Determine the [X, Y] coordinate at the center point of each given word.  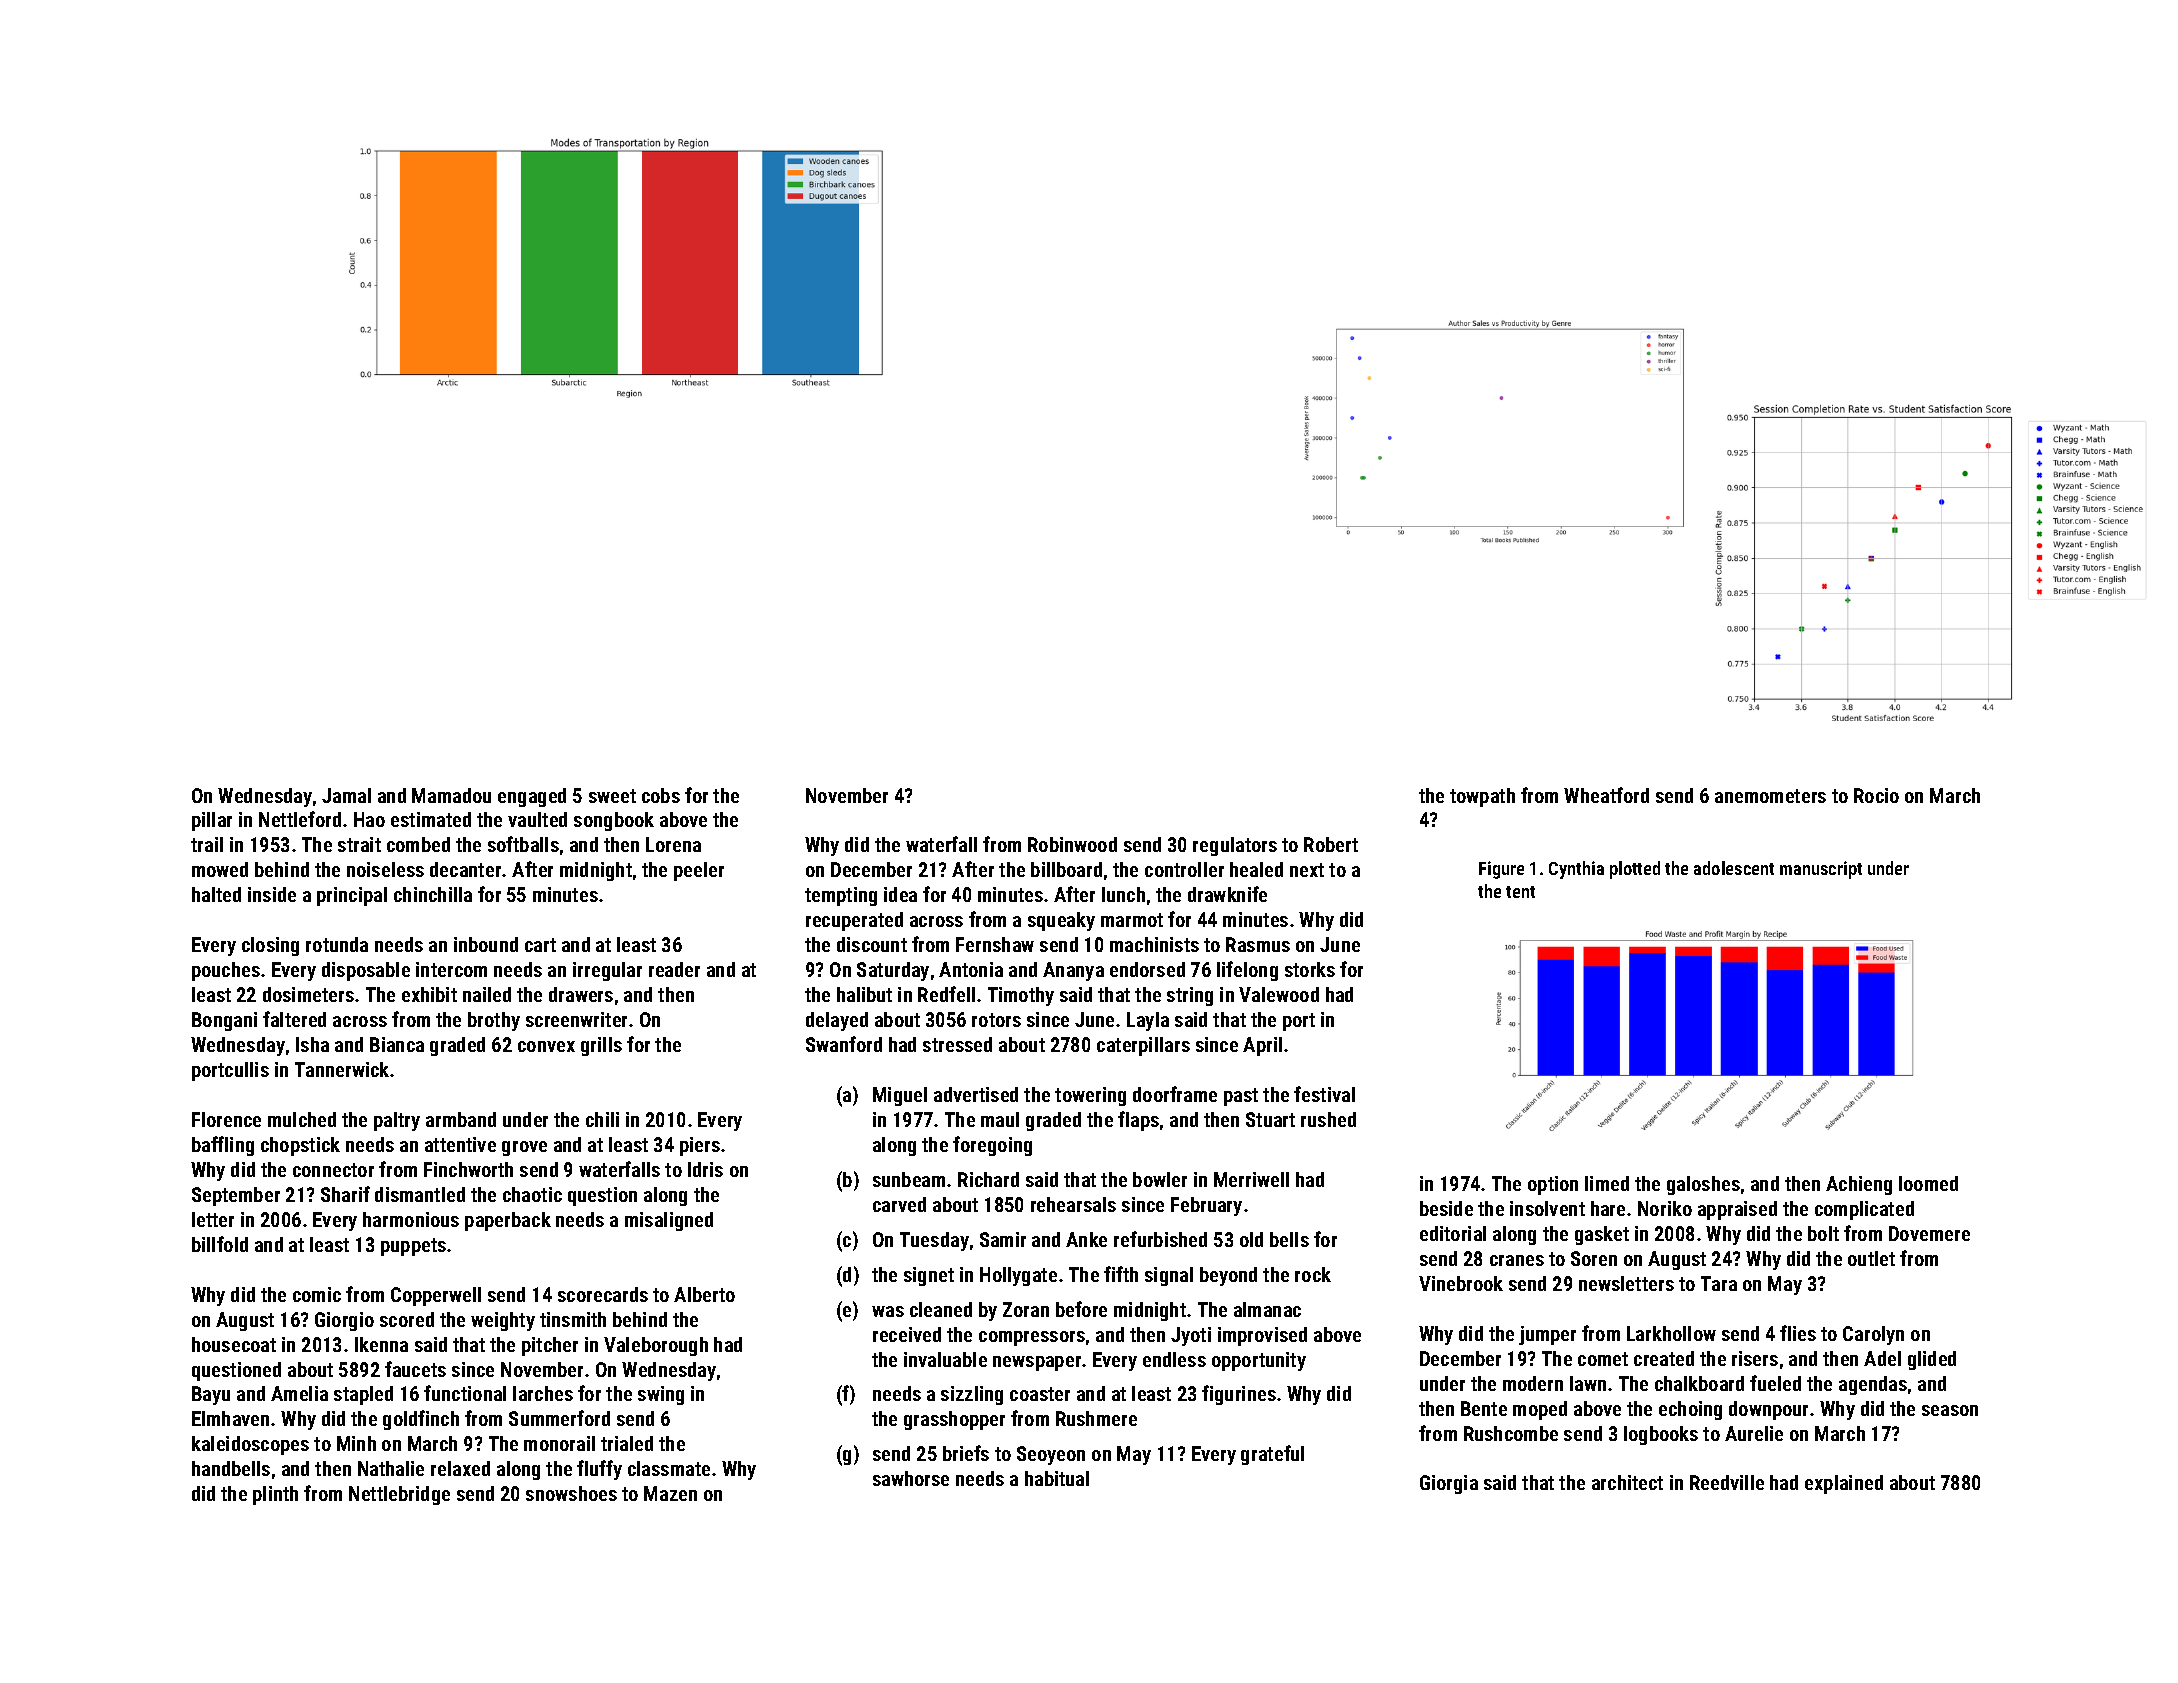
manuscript [1821, 870]
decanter [465, 869]
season [1950, 1410]
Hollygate [1018, 1276]
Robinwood [1072, 844]
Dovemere [1929, 1233]
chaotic [532, 1194]
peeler [699, 871]
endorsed [1147, 969]
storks [1310, 969]
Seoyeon [1051, 1455]
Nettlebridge [399, 1495]
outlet [1871, 1258]
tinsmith [573, 1319]
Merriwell [1251, 1179]
